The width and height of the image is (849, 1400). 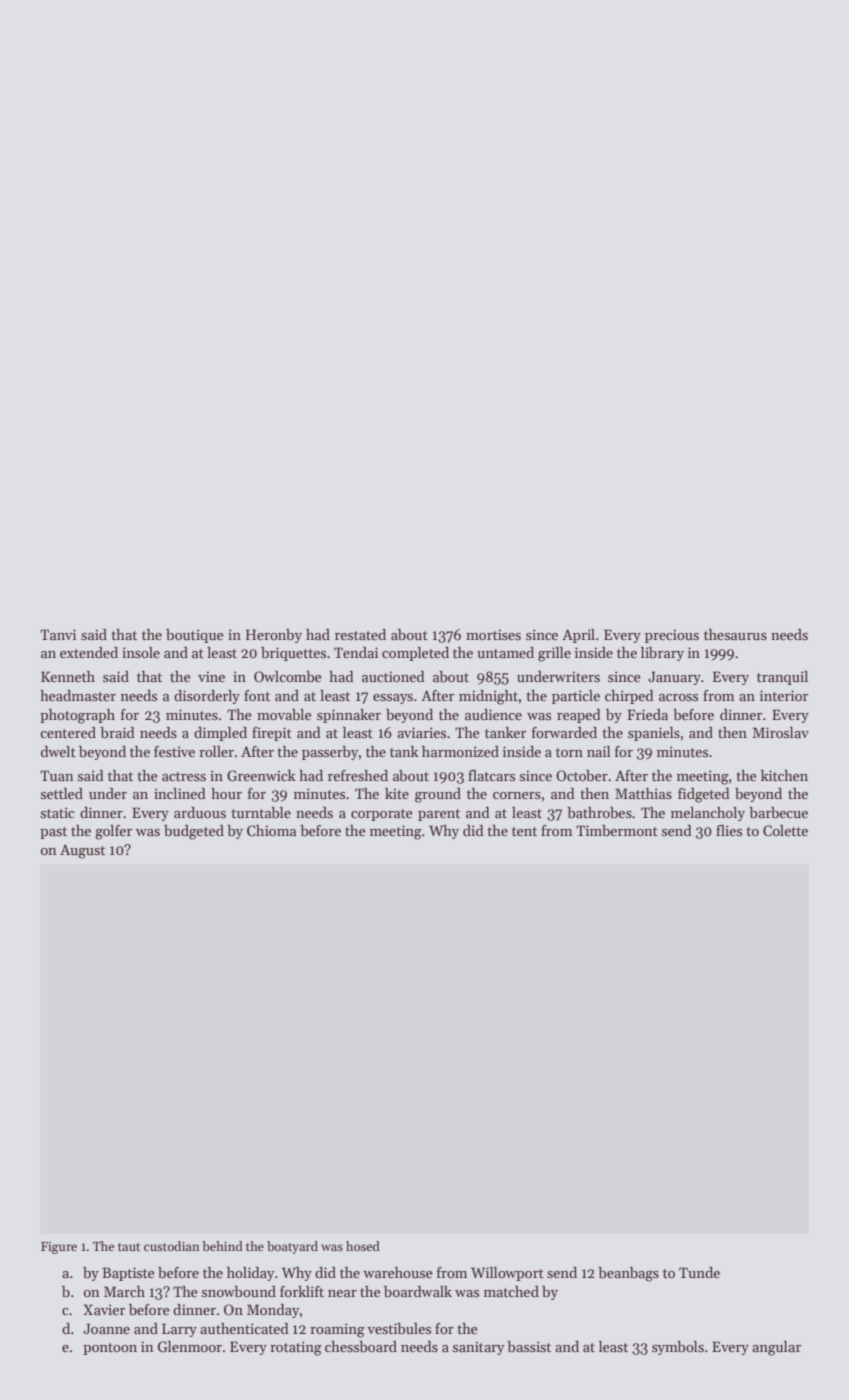 What do you see at coordinates (439, 815) in the image?
I see `parent` at bounding box center [439, 815].
